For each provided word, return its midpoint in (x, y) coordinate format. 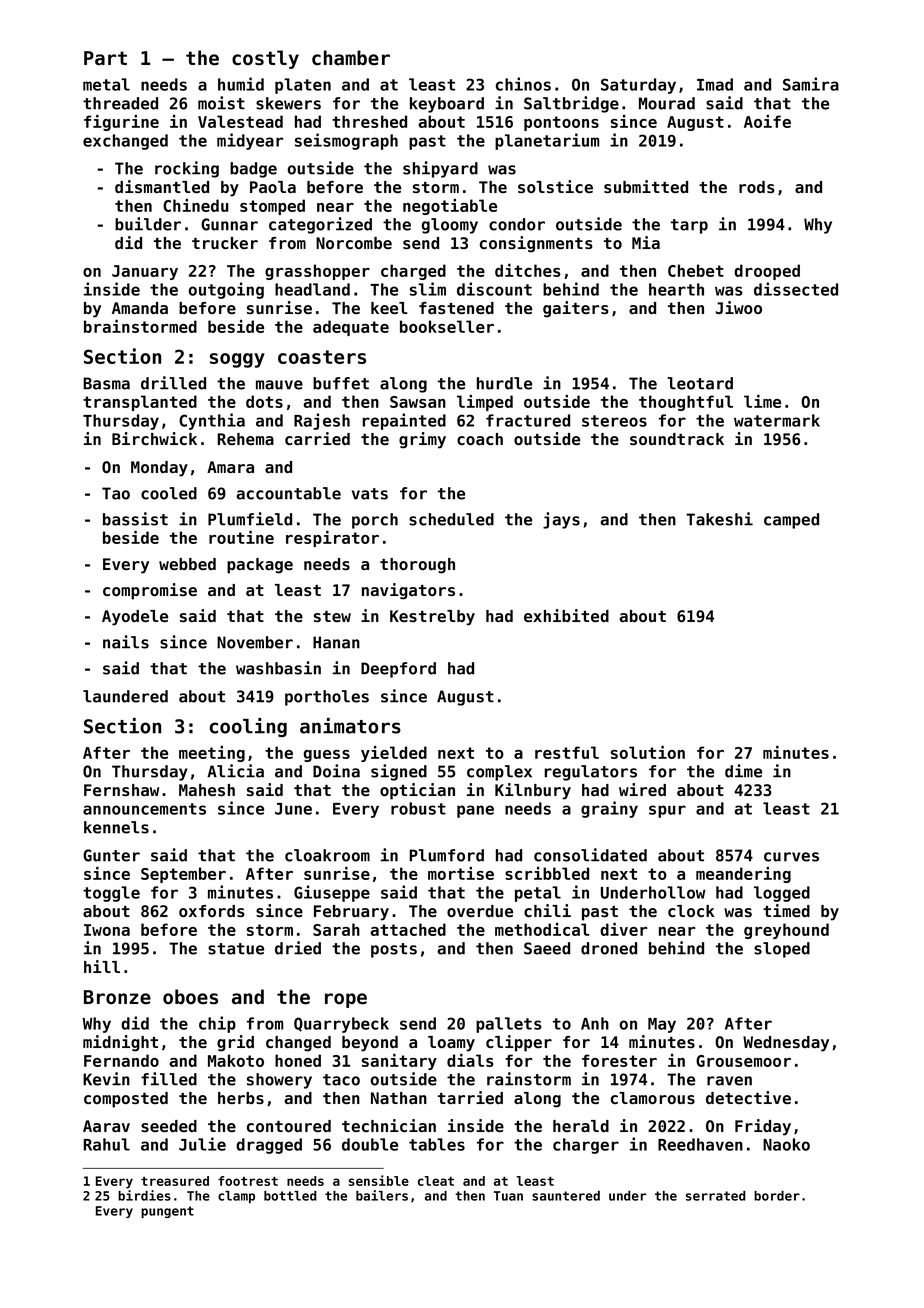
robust (418, 808)
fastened (456, 308)
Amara (230, 467)
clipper (519, 1043)
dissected (796, 289)
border (777, 1196)
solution (648, 752)
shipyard (440, 169)
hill (102, 966)
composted (126, 1100)
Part (105, 58)
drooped (767, 272)
